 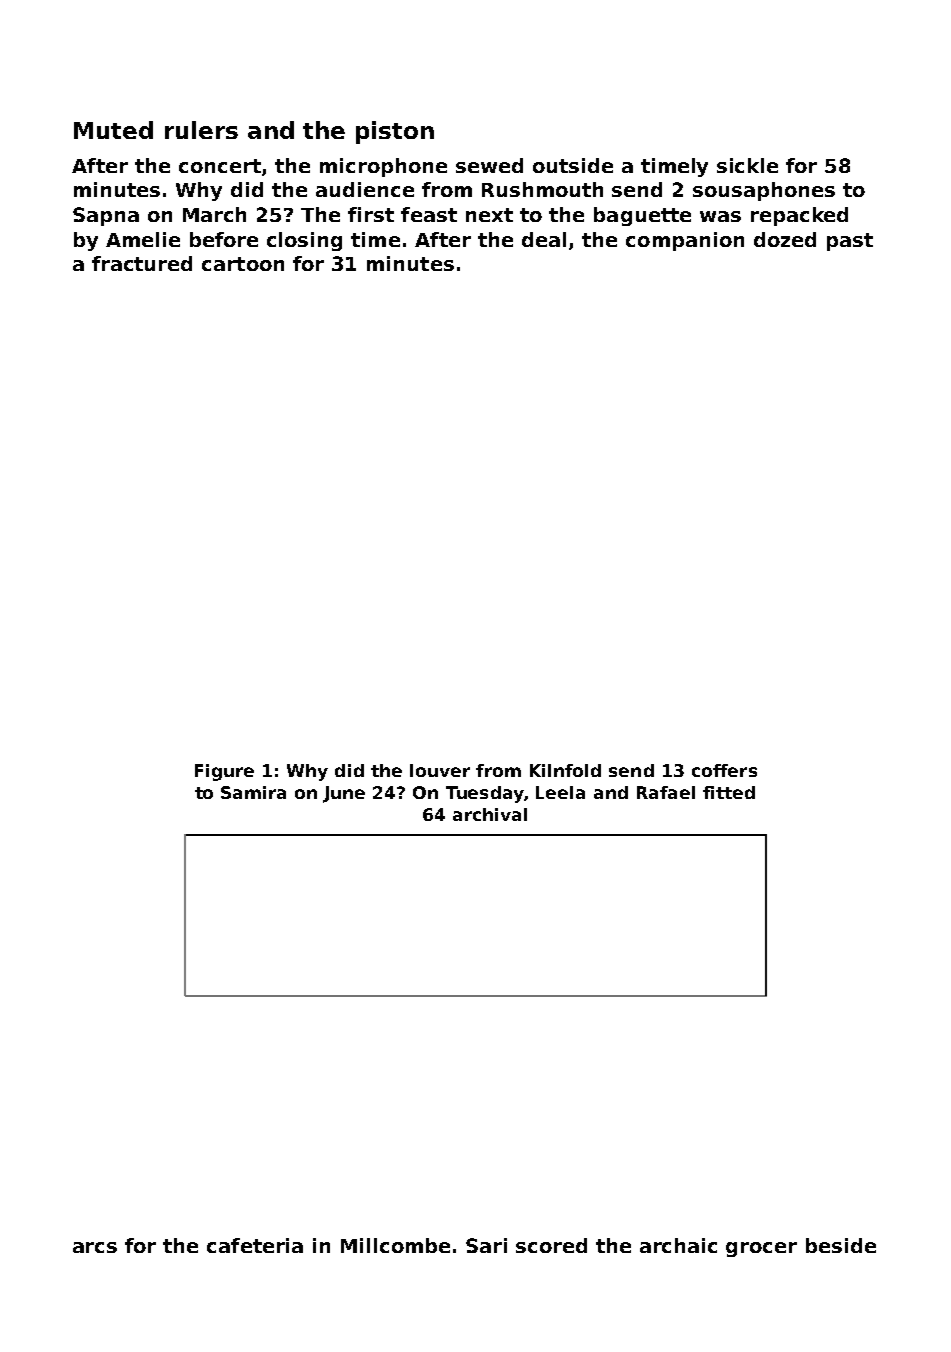 I want to click on past, so click(x=850, y=242).
